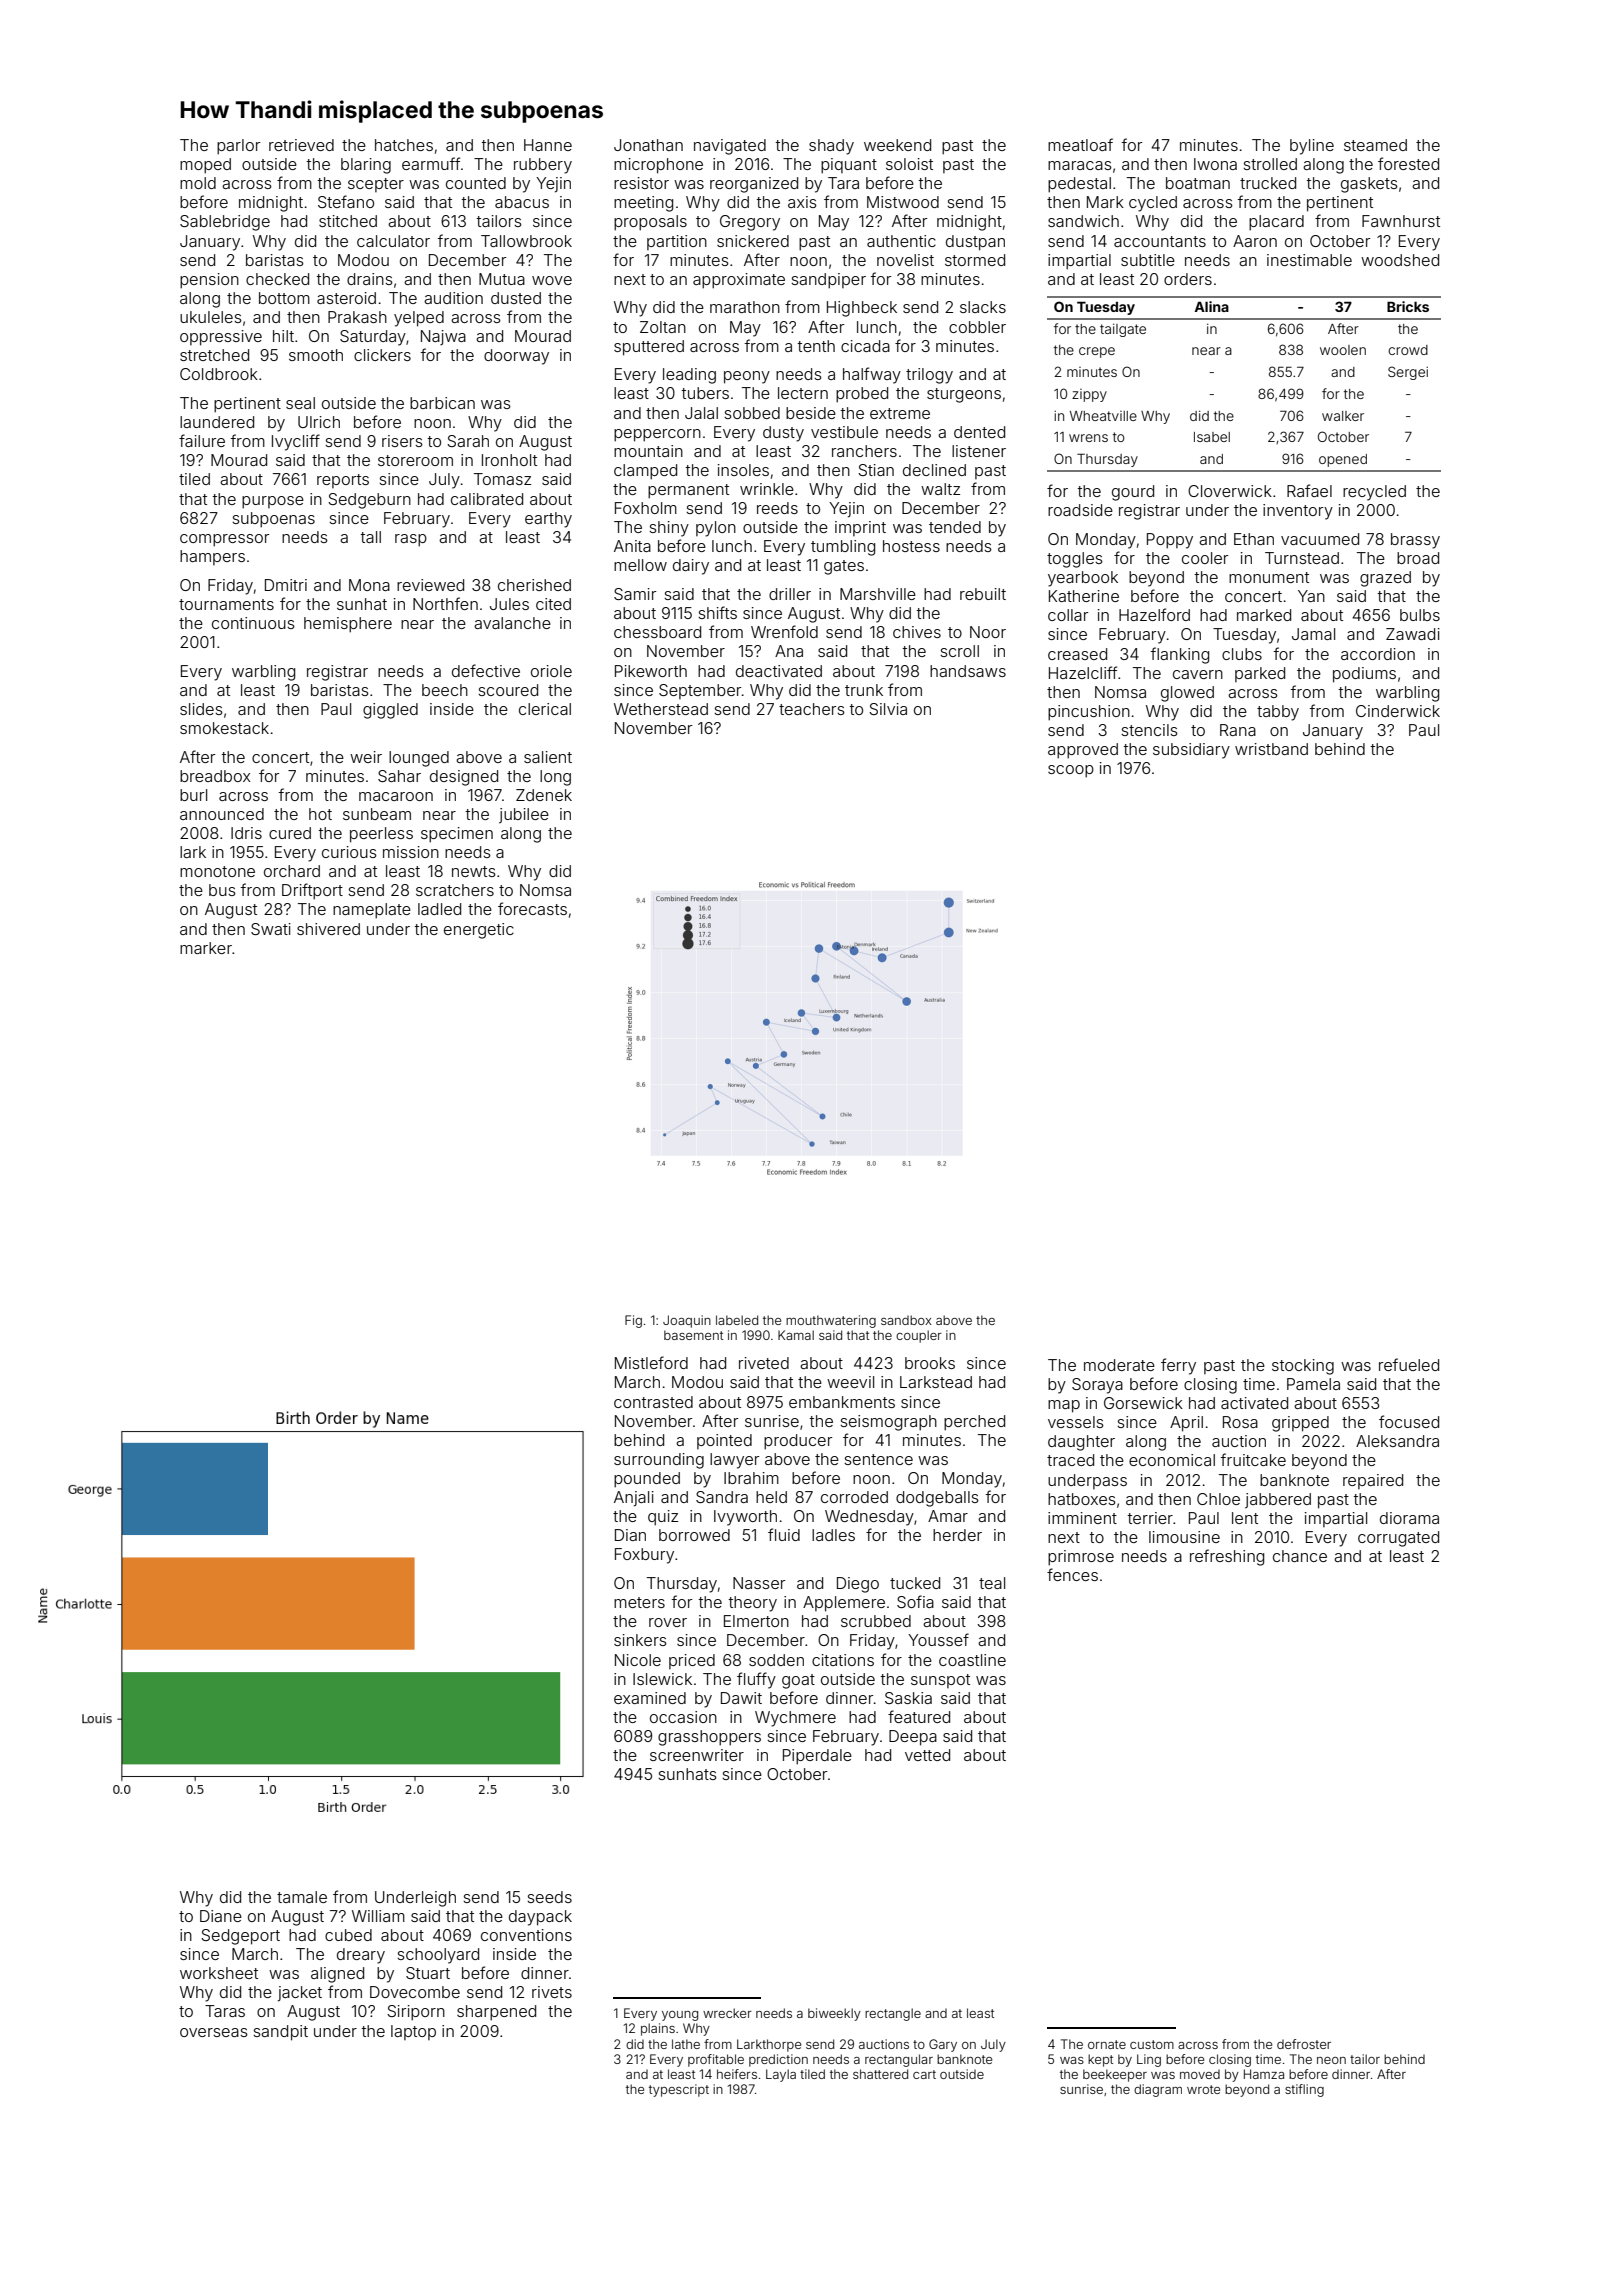  What do you see at coordinates (404, 145) in the page?
I see `hatches` at bounding box center [404, 145].
